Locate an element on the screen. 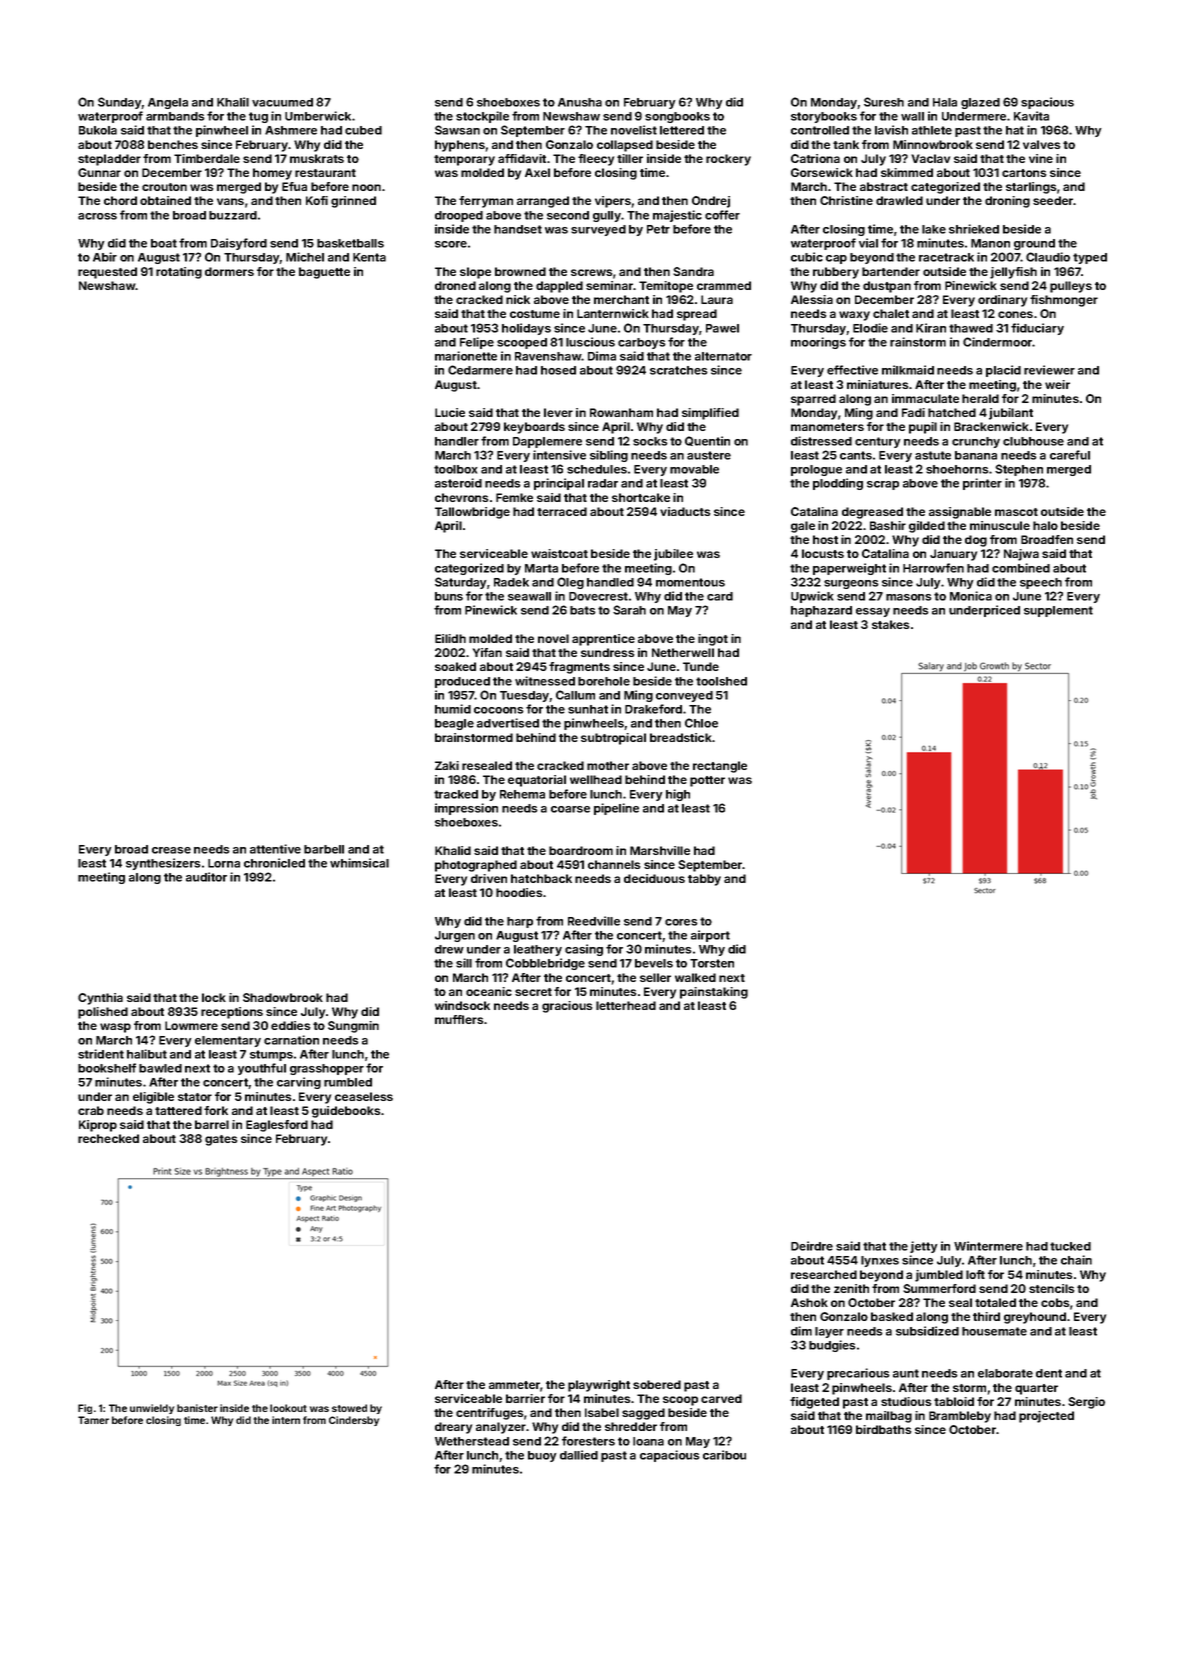 The height and width of the screenshot is (1679, 1187). vacuumed is located at coordinates (282, 102).
